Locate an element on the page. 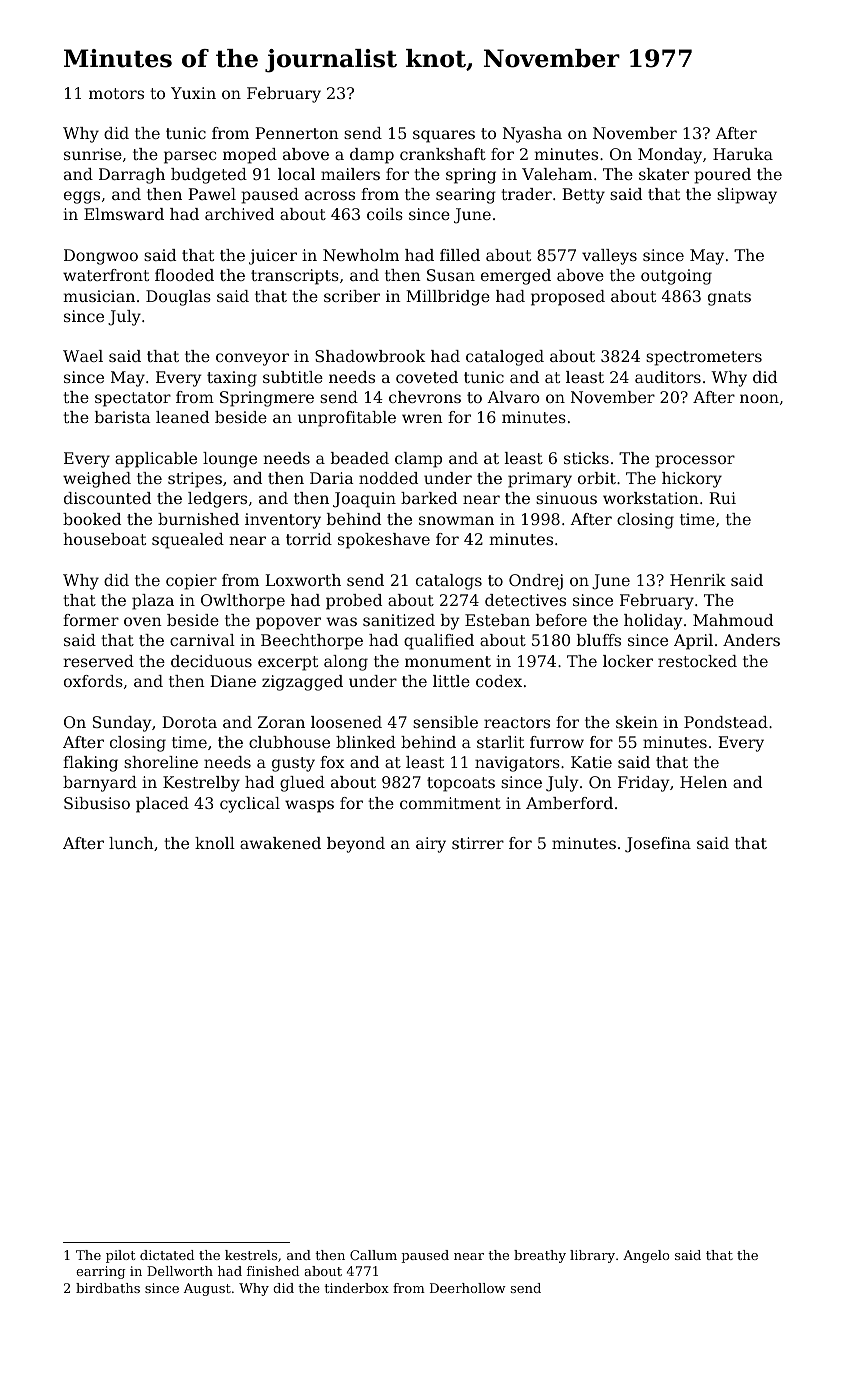  valleys is located at coordinates (609, 257).
